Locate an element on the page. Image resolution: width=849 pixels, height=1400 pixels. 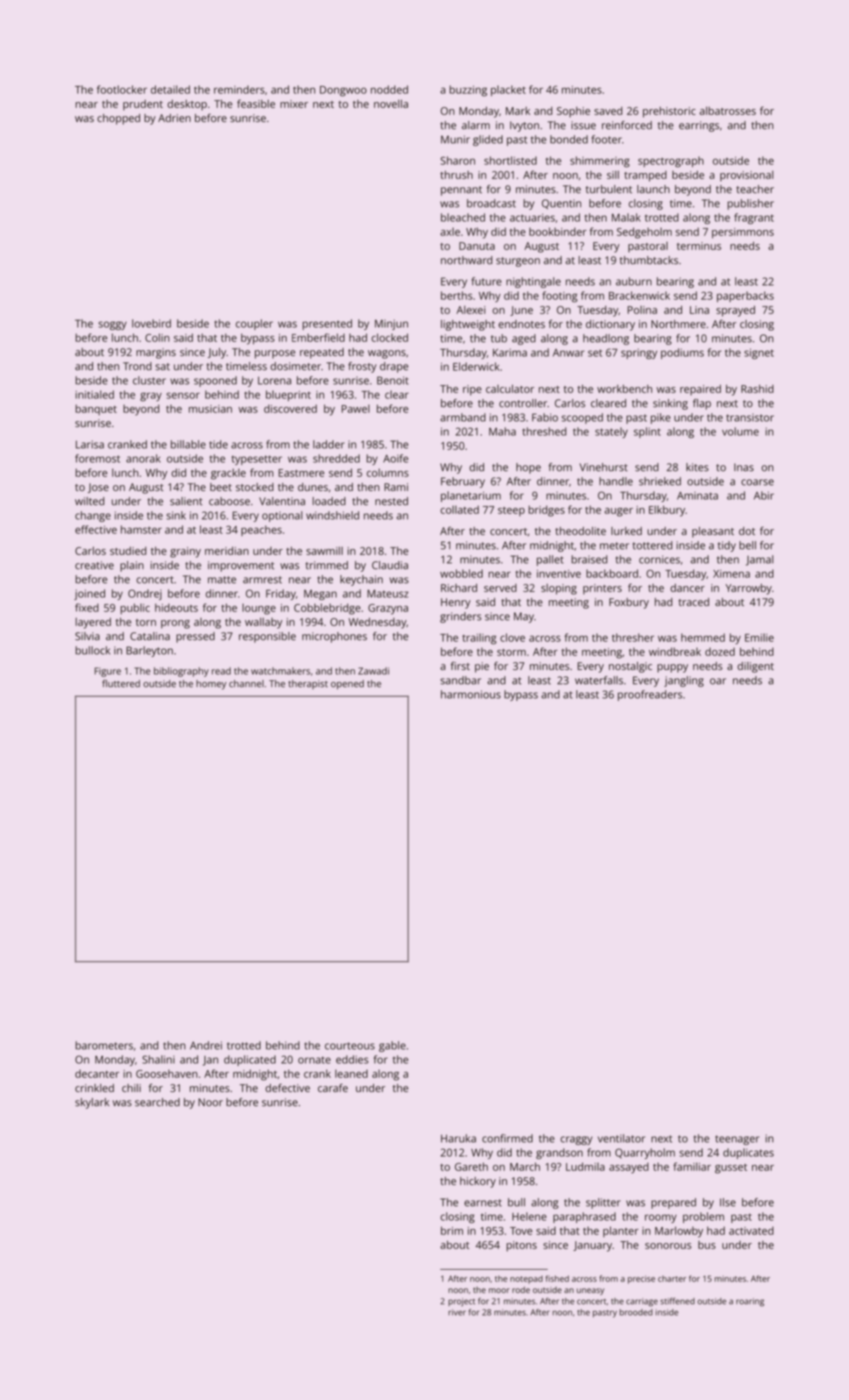
brim is located at coordinates (452, 1230).
